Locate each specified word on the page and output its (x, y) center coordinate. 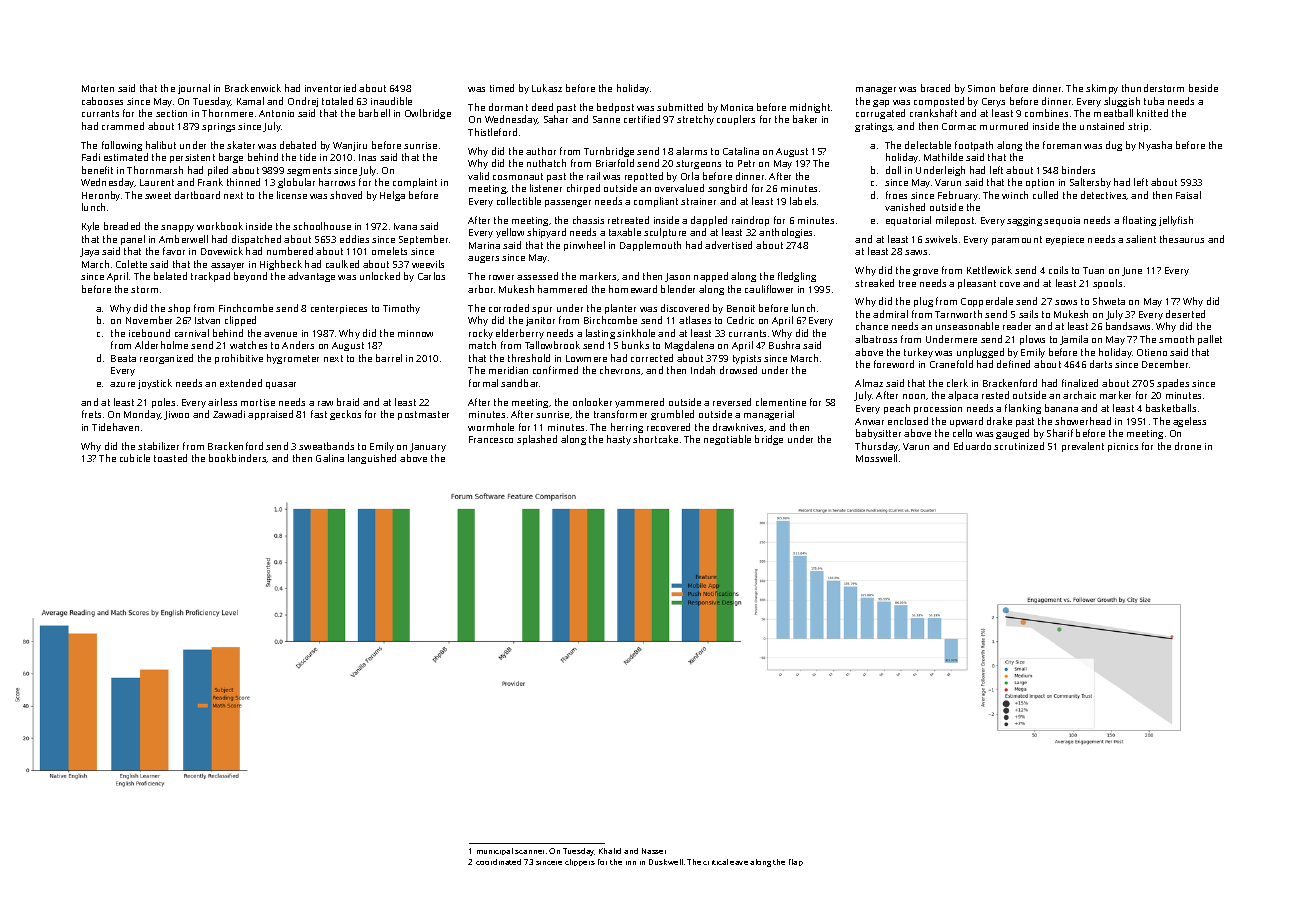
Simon (981, 88)
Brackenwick (253, 88)
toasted (170, 458)
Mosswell (876, 458)
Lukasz (547, 88)
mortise (258, 402)
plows (1032, 340)
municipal (495, 851)
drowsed (738, 370)
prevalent (1083, 447)
